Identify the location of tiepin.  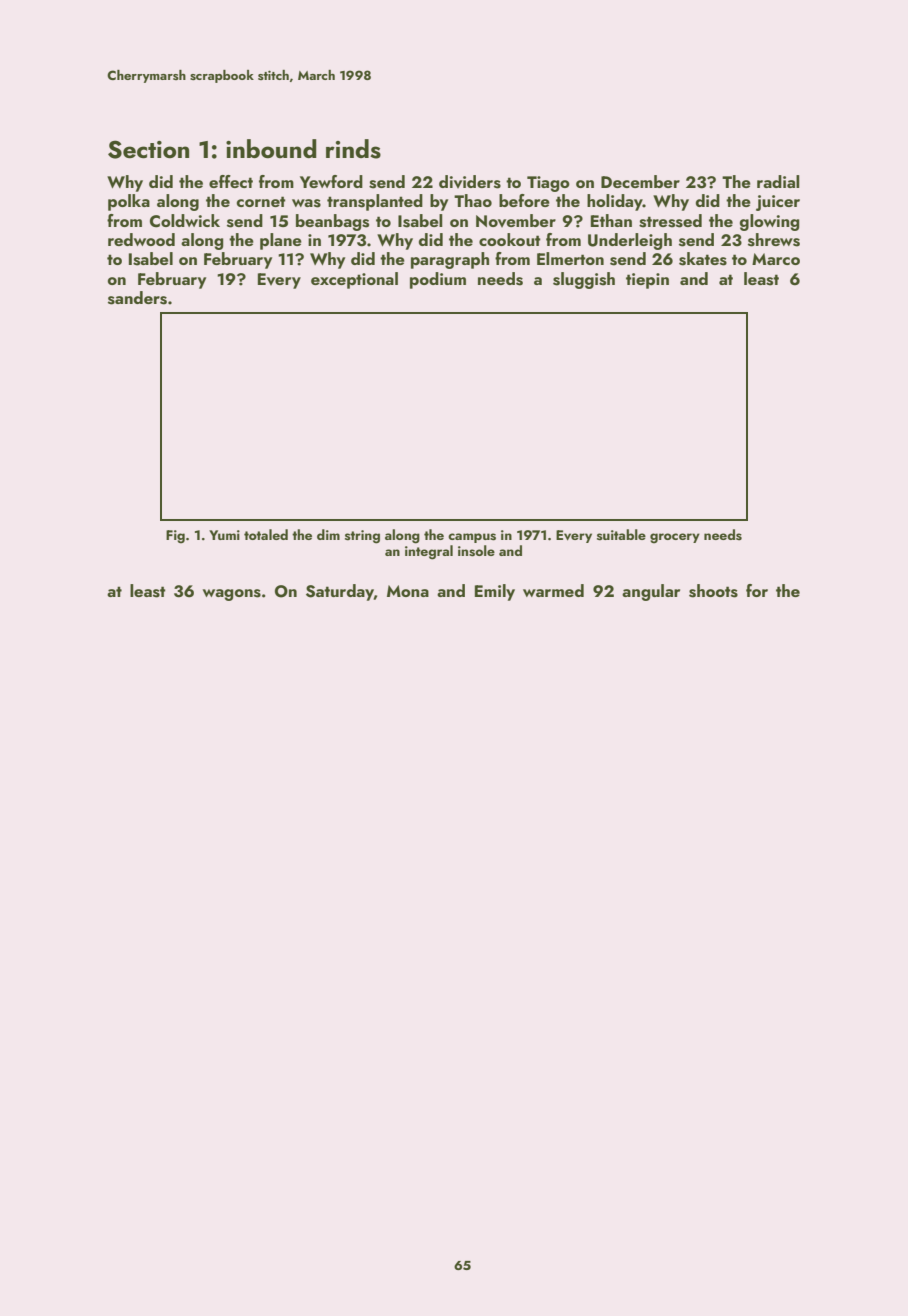
(647, 281).
